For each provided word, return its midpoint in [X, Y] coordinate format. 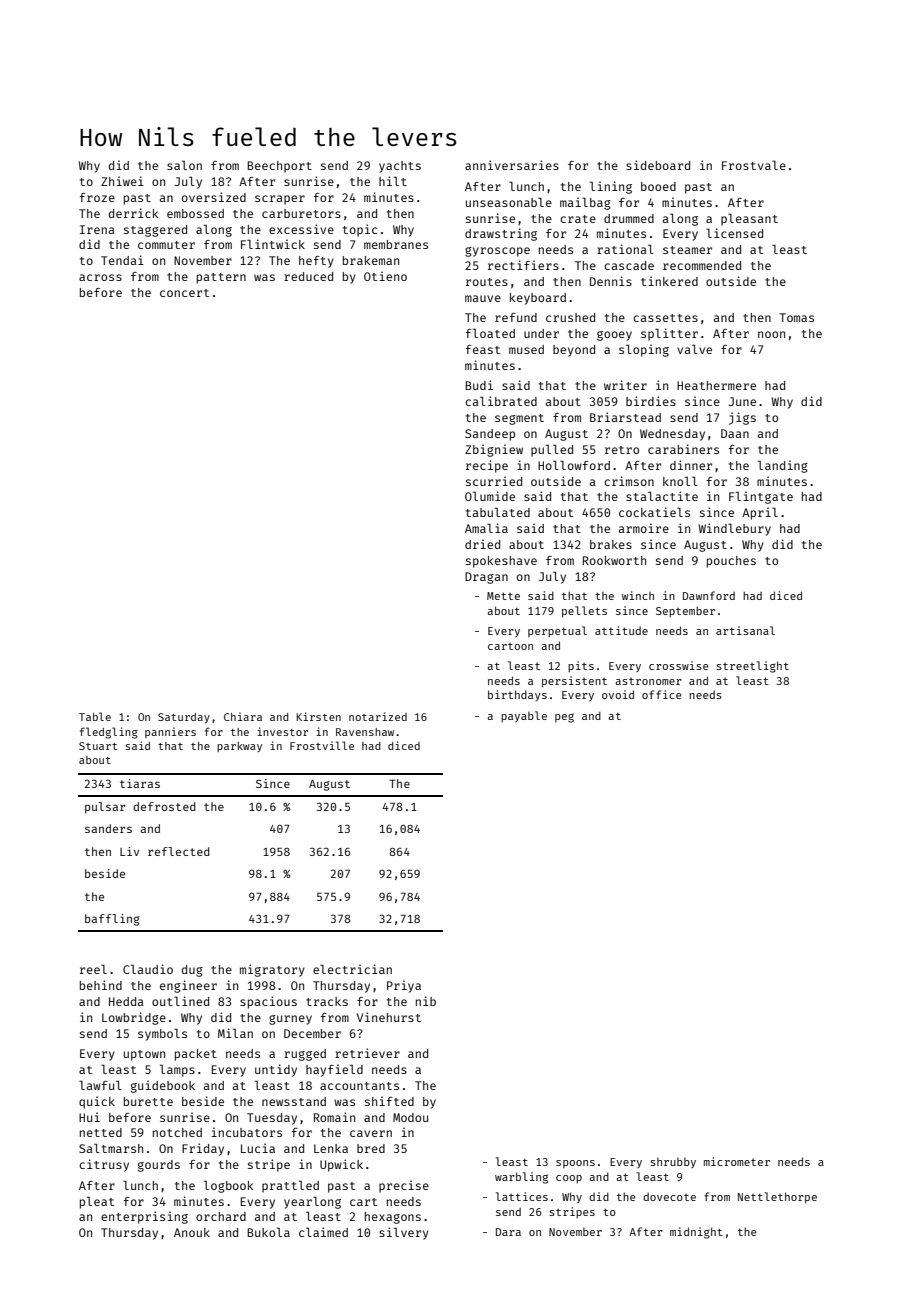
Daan [735, 433]
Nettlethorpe [777, 1198]
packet [196, 1055]
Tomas [796, 317]
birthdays [517, 695]
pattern [221, 278]
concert [184, 293]
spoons [575, 1164]
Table [95, 716]
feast [483, 349]
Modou [410, 1117]
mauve [483, 298]
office [662, 694]
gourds [159, 1166]
